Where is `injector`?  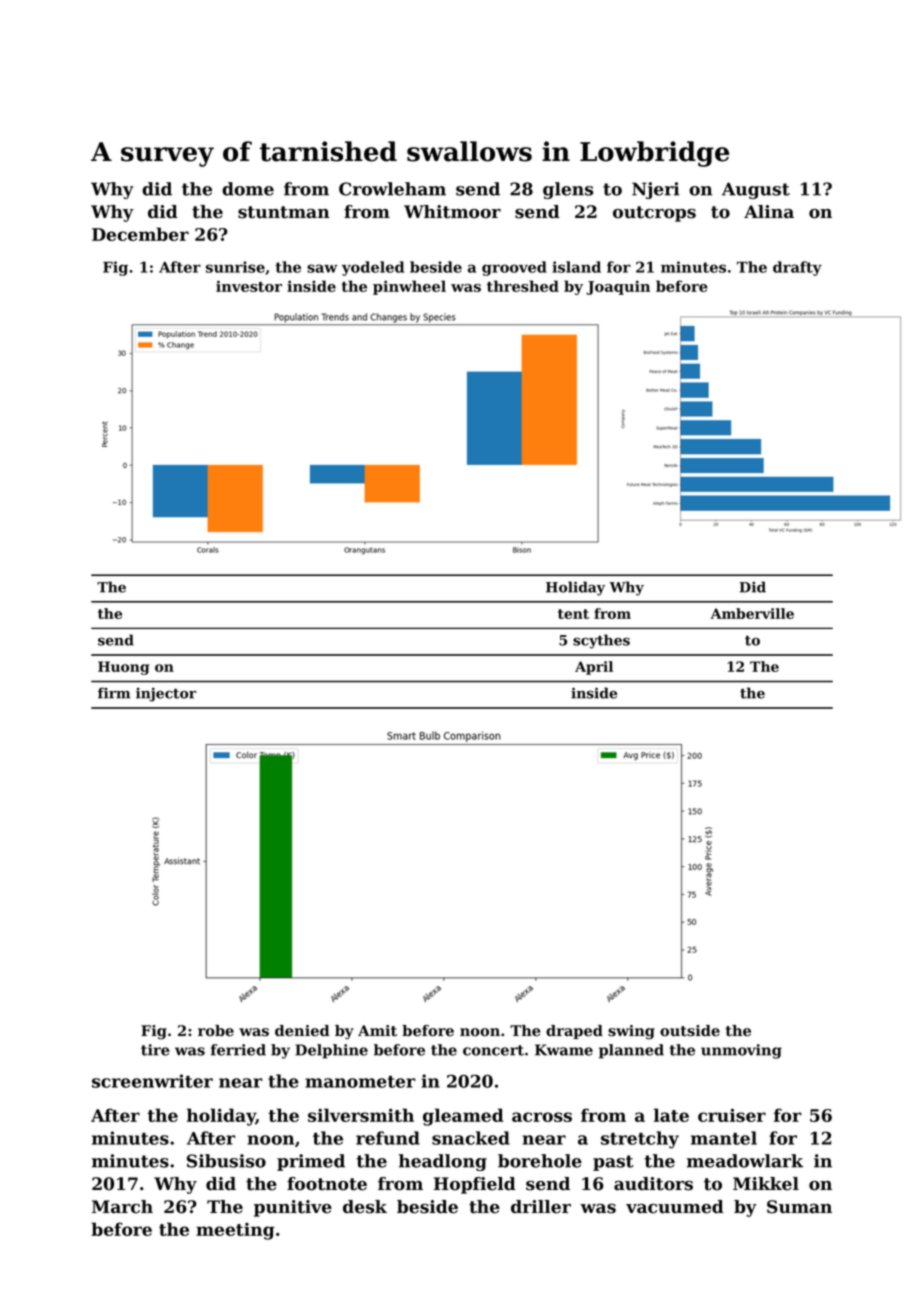
injector is located at coordinates (166, 694).
